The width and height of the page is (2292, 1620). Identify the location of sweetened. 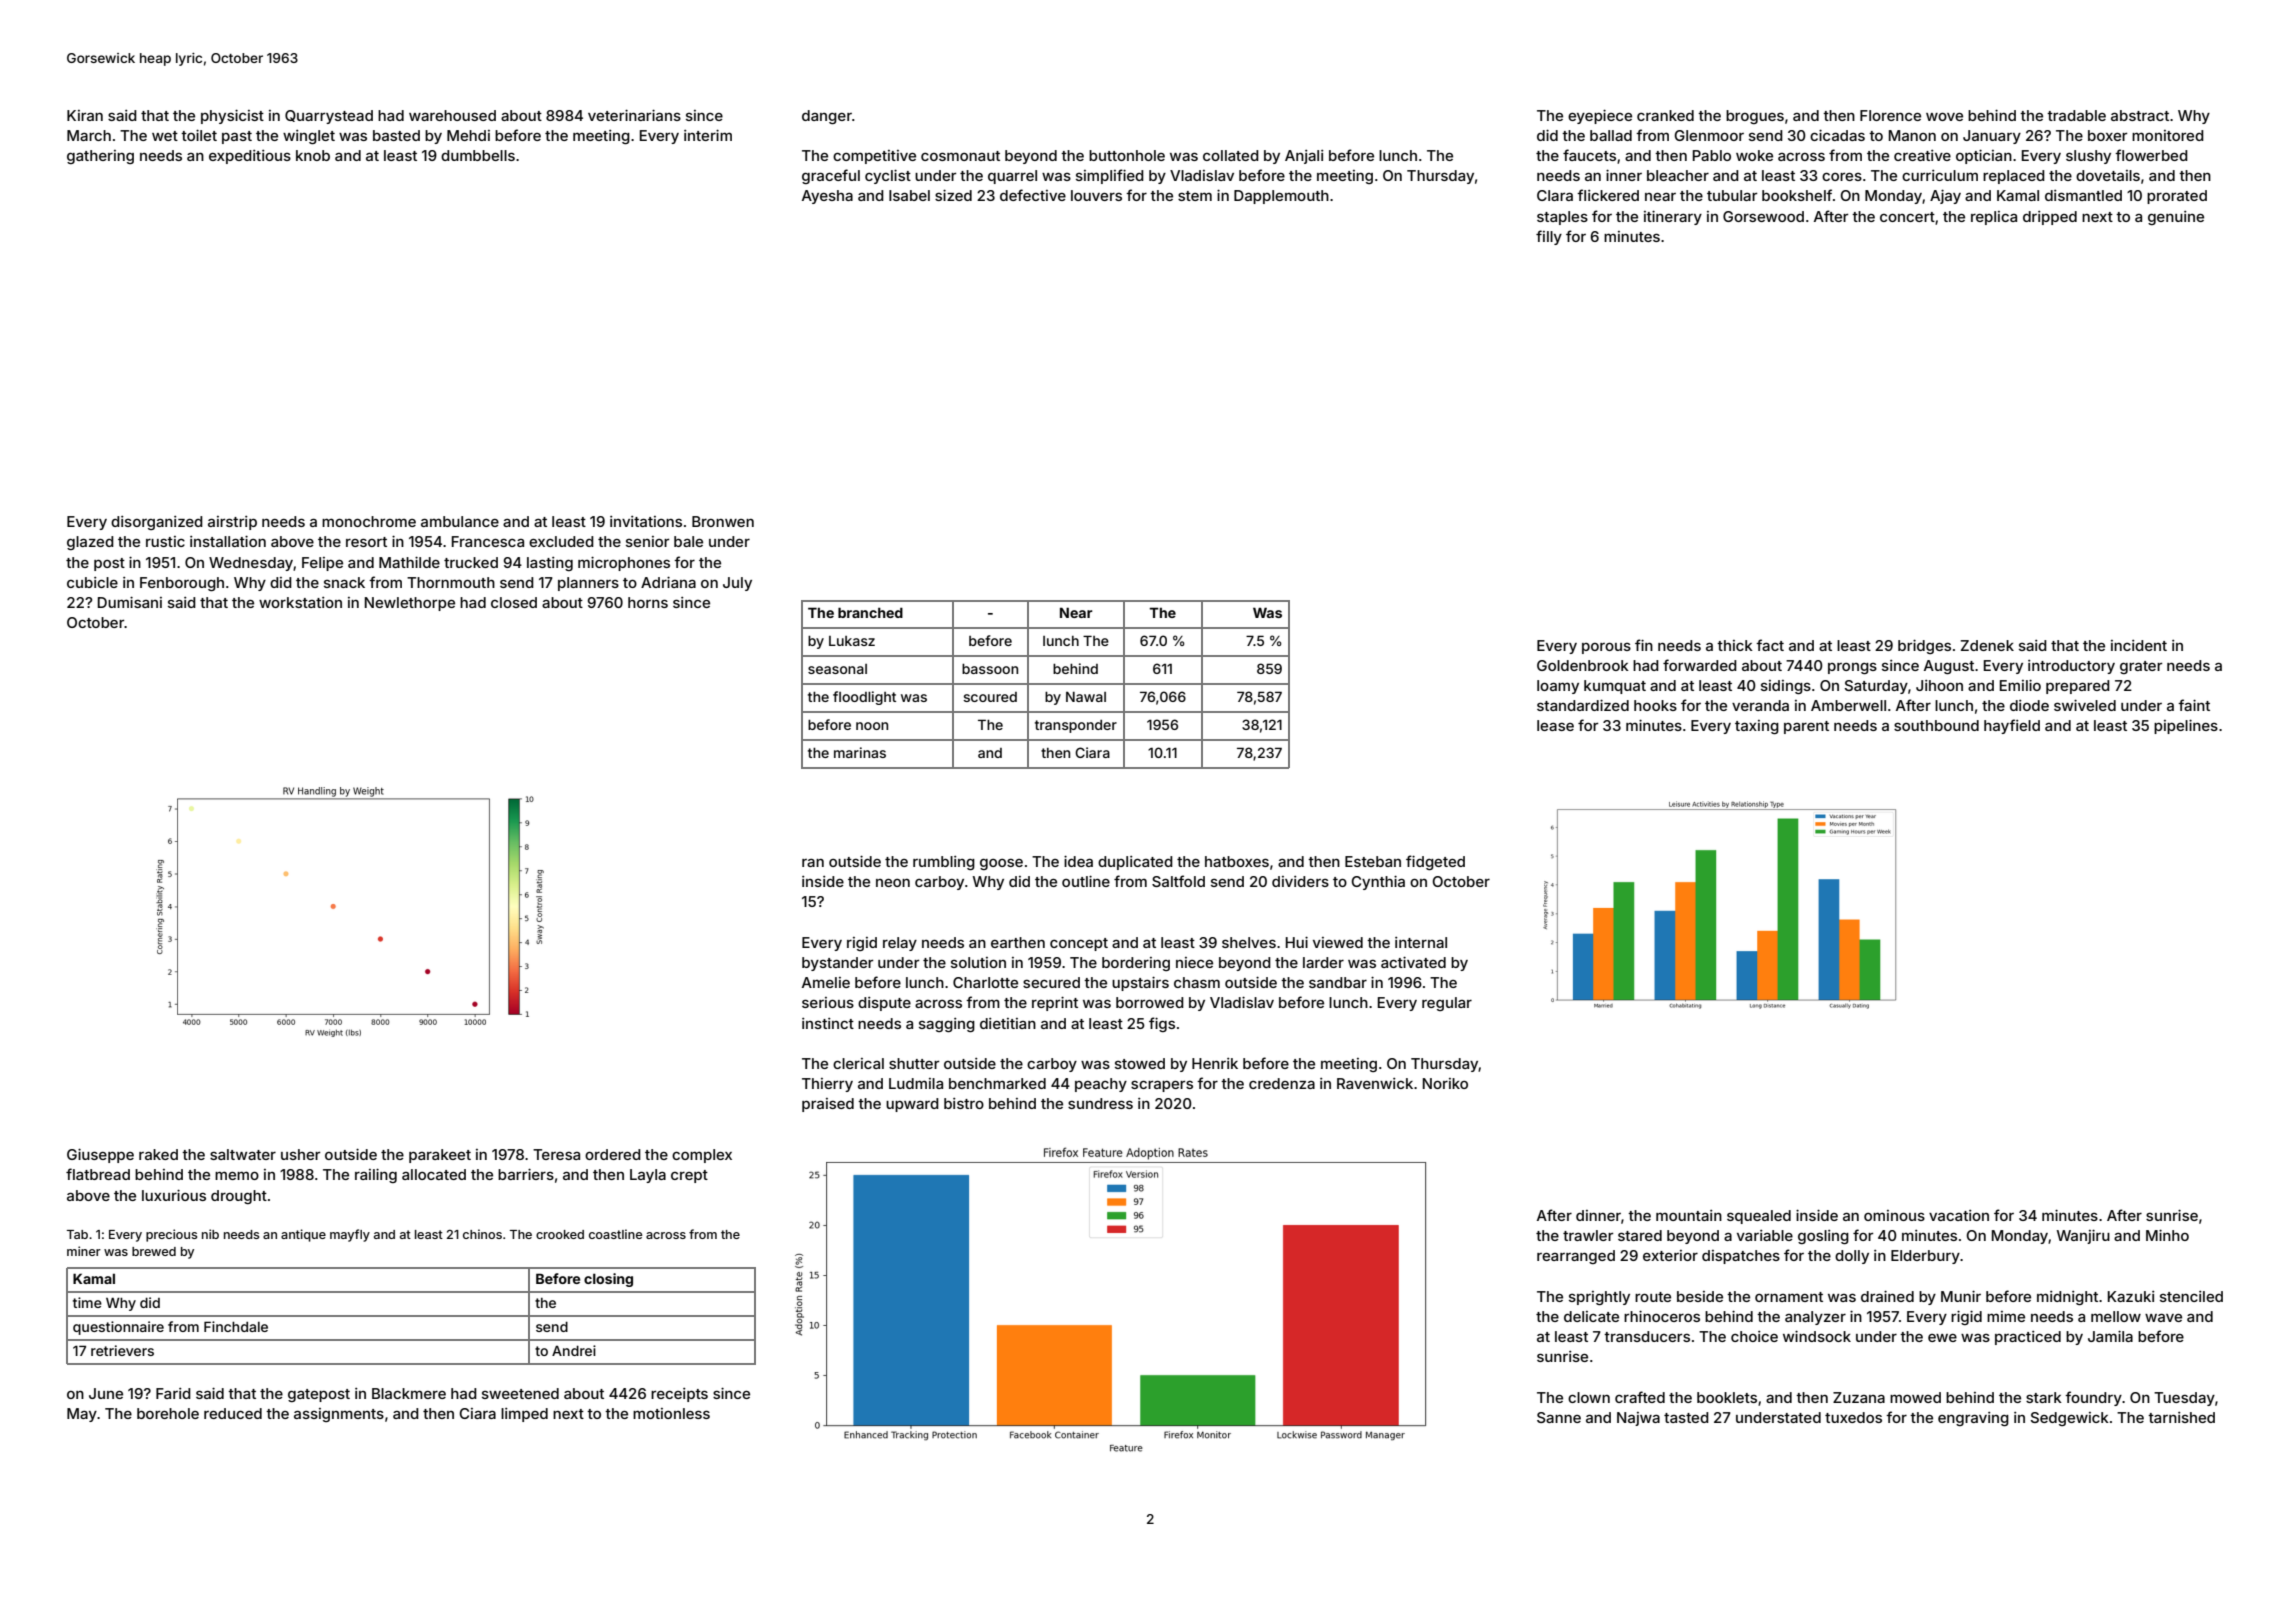
(520, 1393).
